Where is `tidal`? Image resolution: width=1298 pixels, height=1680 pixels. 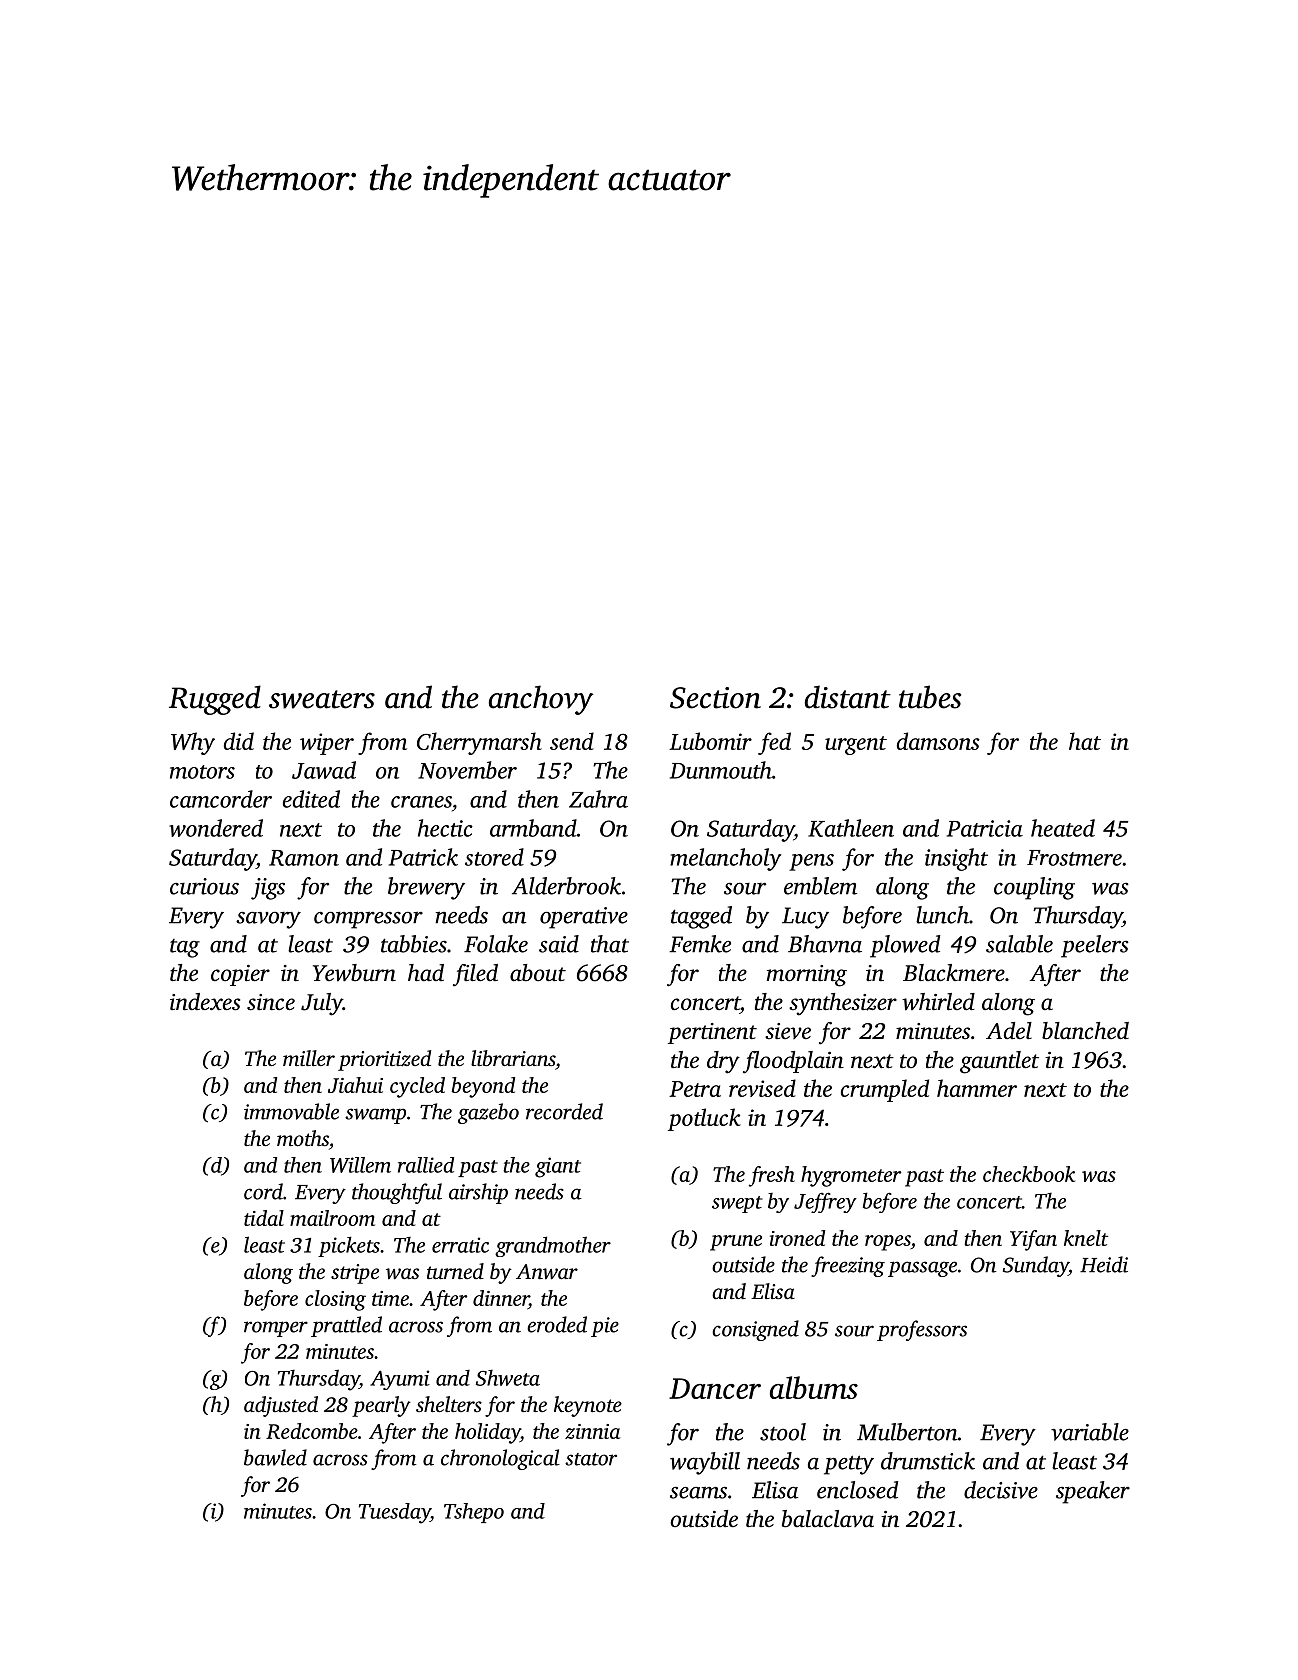
tidal is located at coordinates (264, 1218).
